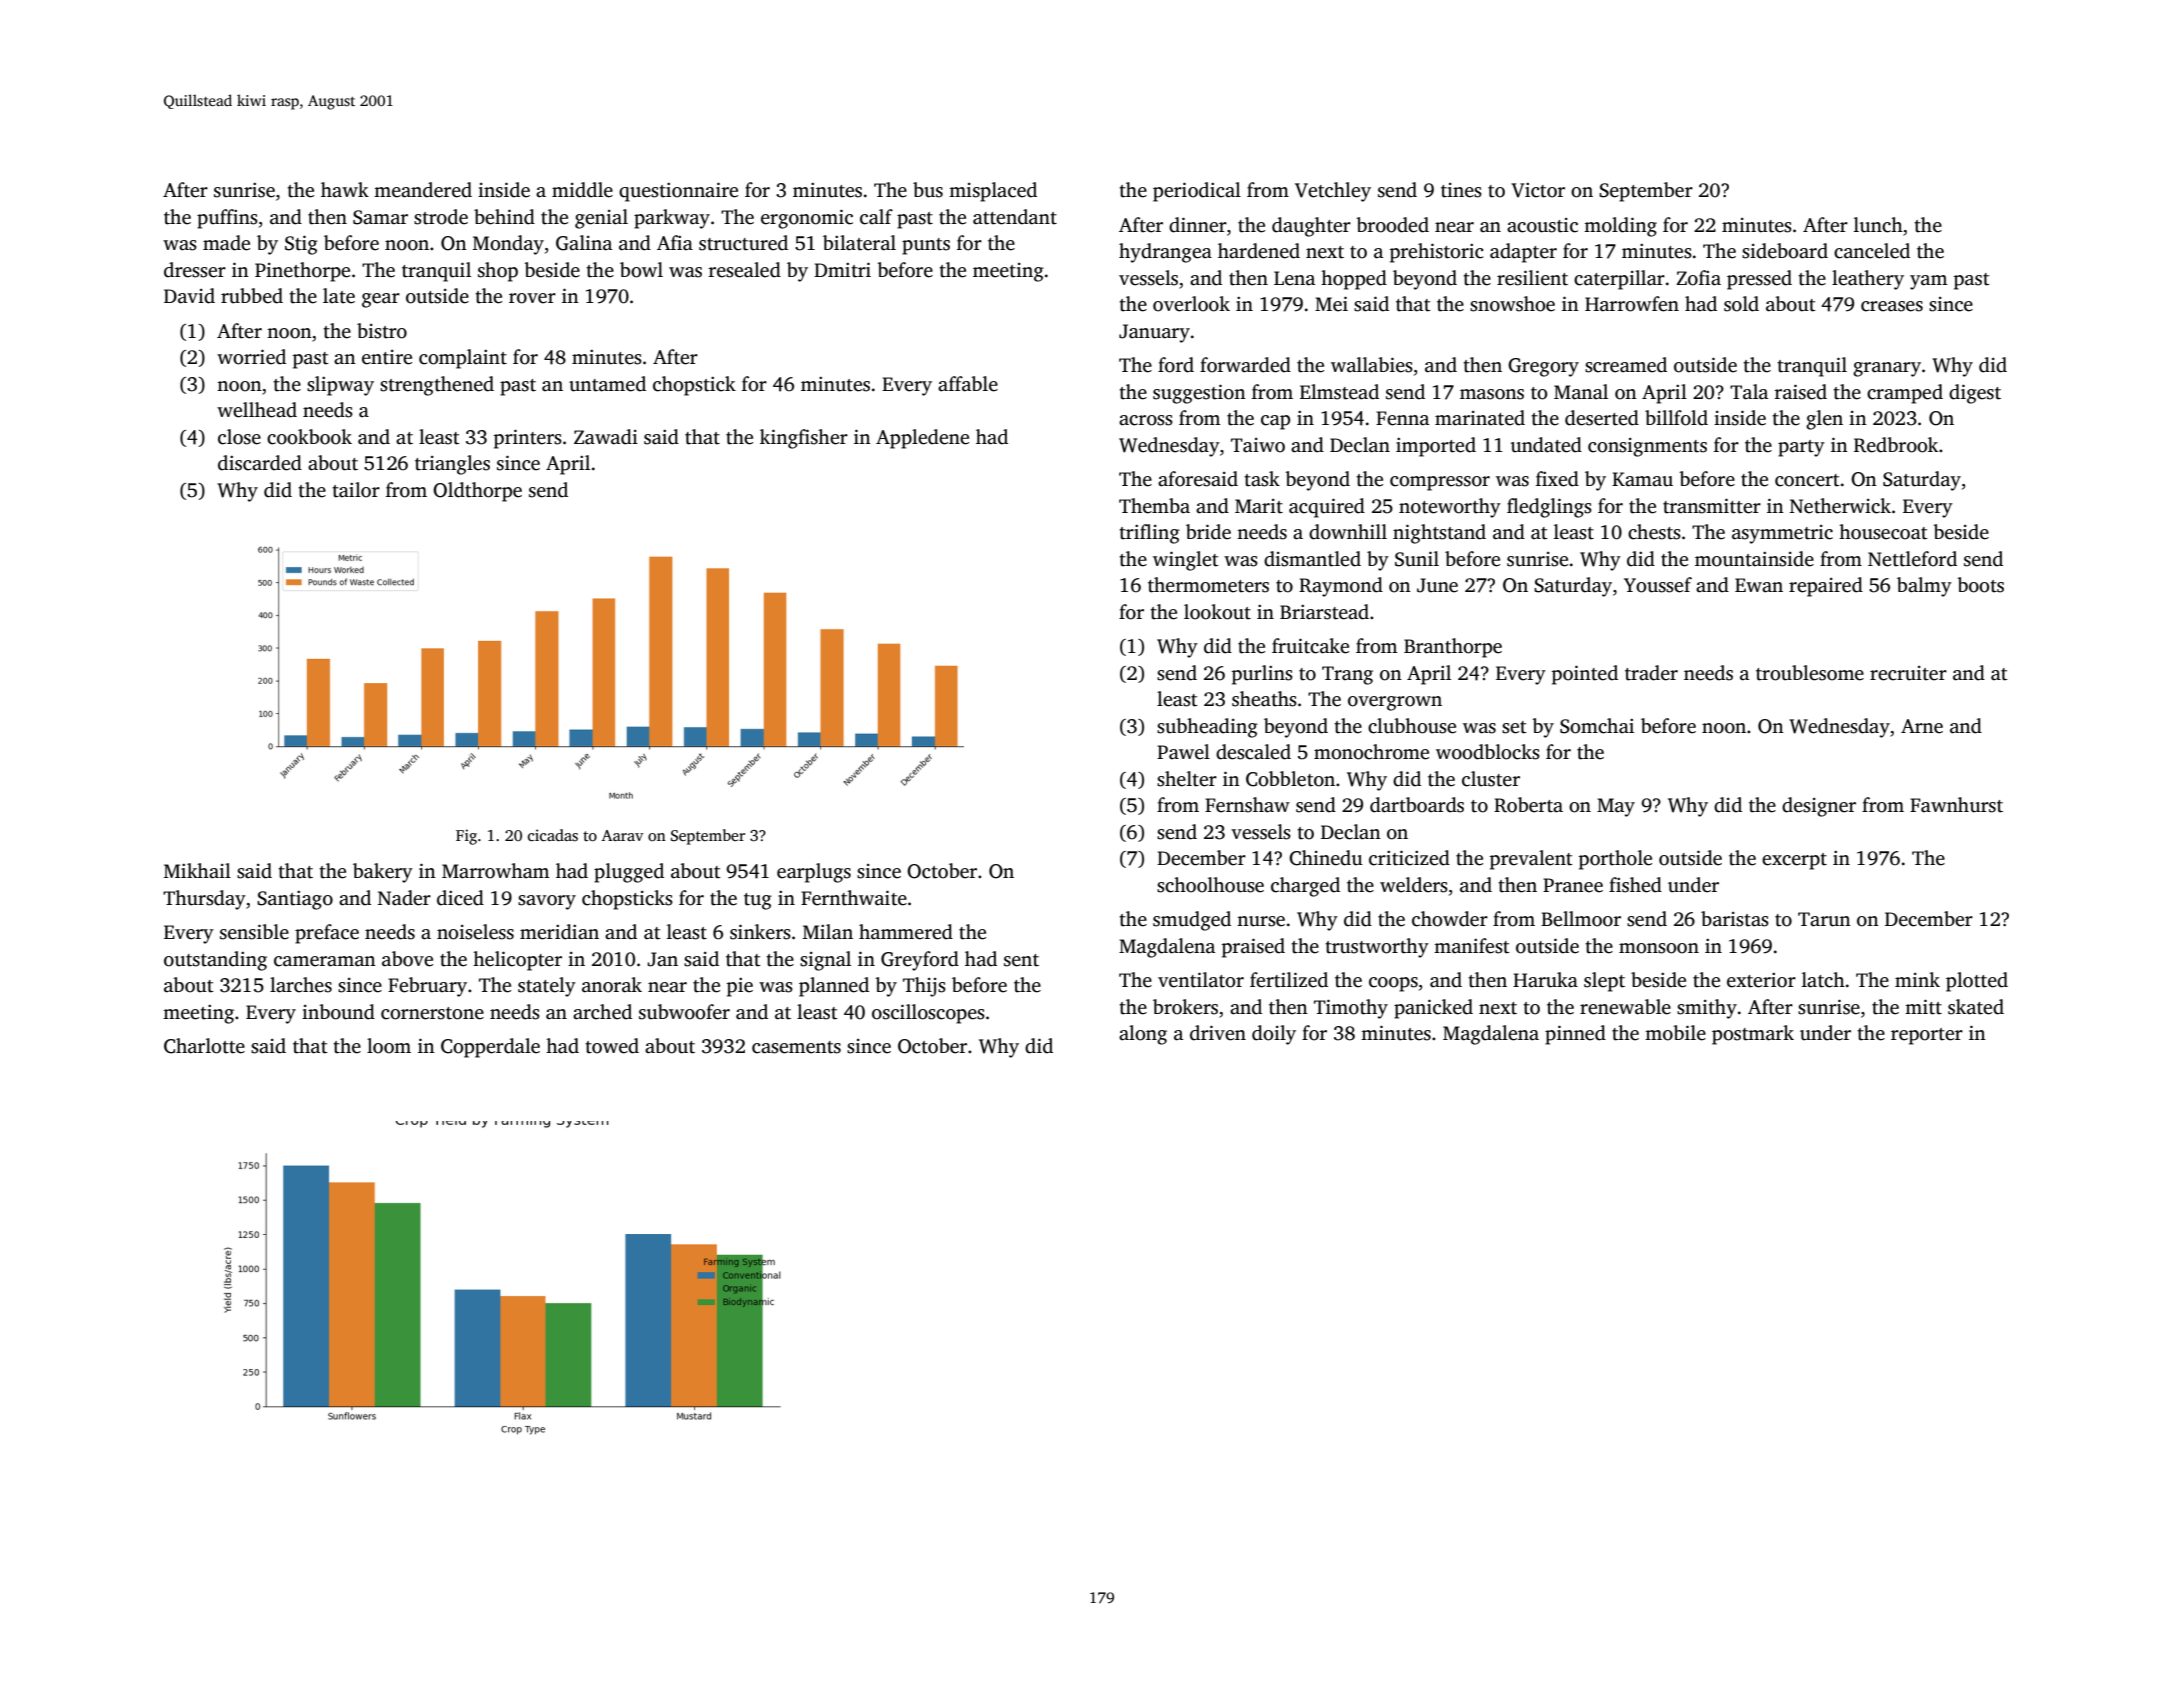 Image resolution: width=2178 pixels, height=1683 pixels. What do you see at coordinates (1801, 448) in the document?
I see `party` at bounding box center [1801, 448].
